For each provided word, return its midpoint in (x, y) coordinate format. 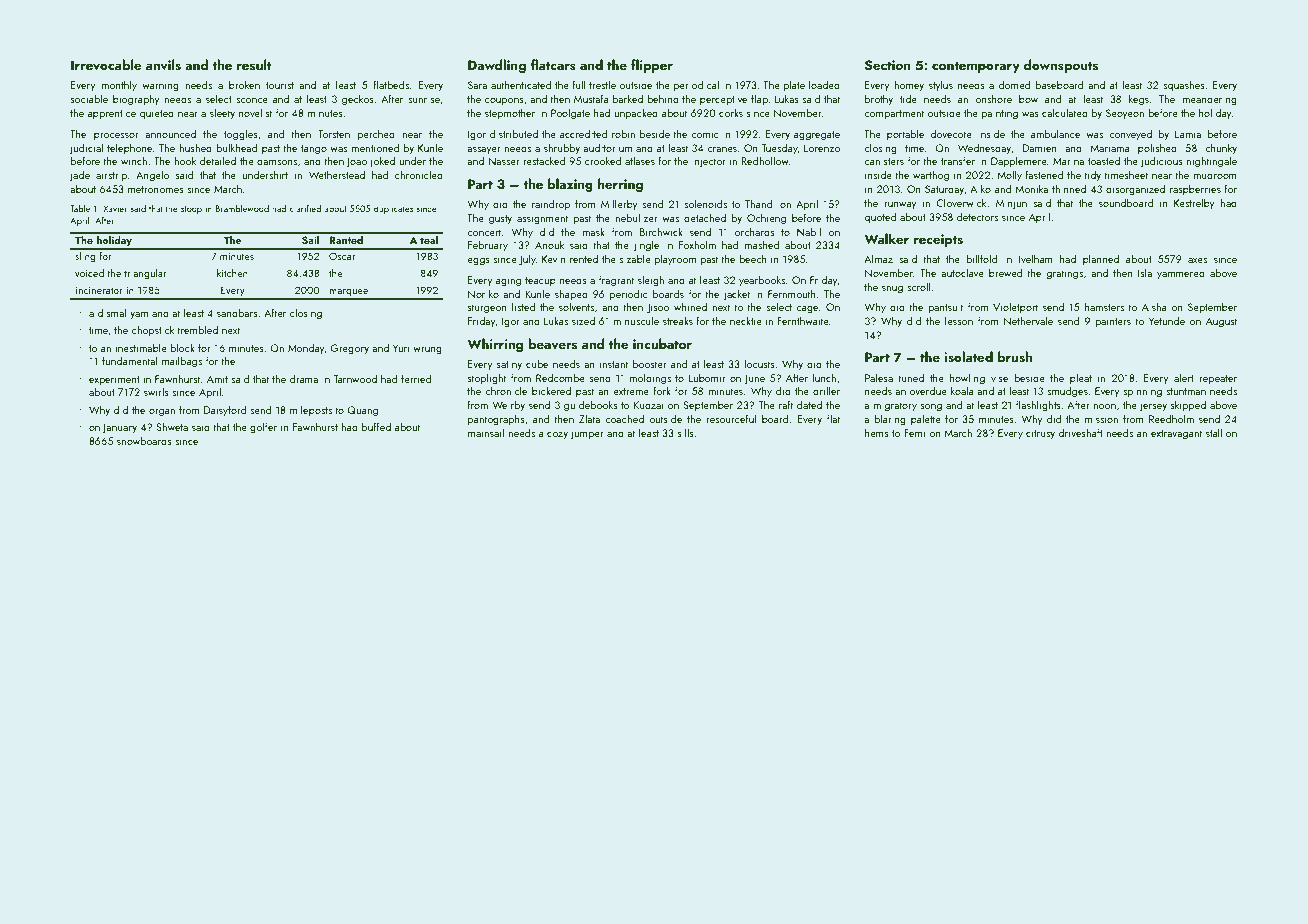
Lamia (1188, 134)
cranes (722, 149)
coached (624, 418)
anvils (163, 65)
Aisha (1154, 306)
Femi (914, 433)
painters (1113, 322)
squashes (1184, 85)
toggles (241, 135)
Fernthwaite (803, 320)
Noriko (483, 293)
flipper (652, 66)
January (119, 428)
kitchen (232, 273)
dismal (111, 312)
